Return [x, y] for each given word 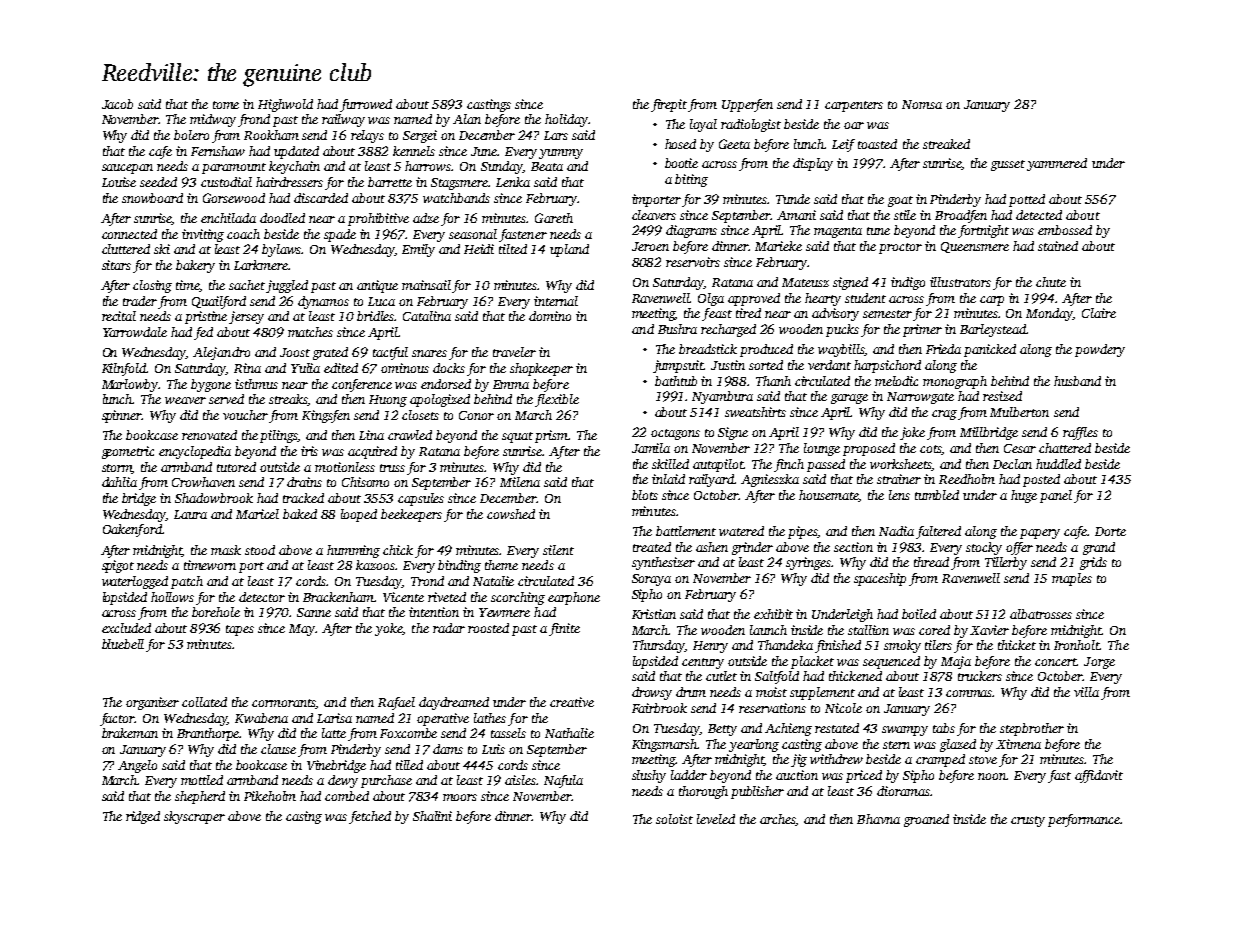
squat [517, 437]
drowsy [652, 693]
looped [359, 515]
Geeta [734, 144]
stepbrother [1032, 729]
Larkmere [261, 265]
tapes [240, 630]
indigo [908, 283]
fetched [370, 817]
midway [213, 120]
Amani [796, 215]
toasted [877, 144]
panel [1056, 496]
